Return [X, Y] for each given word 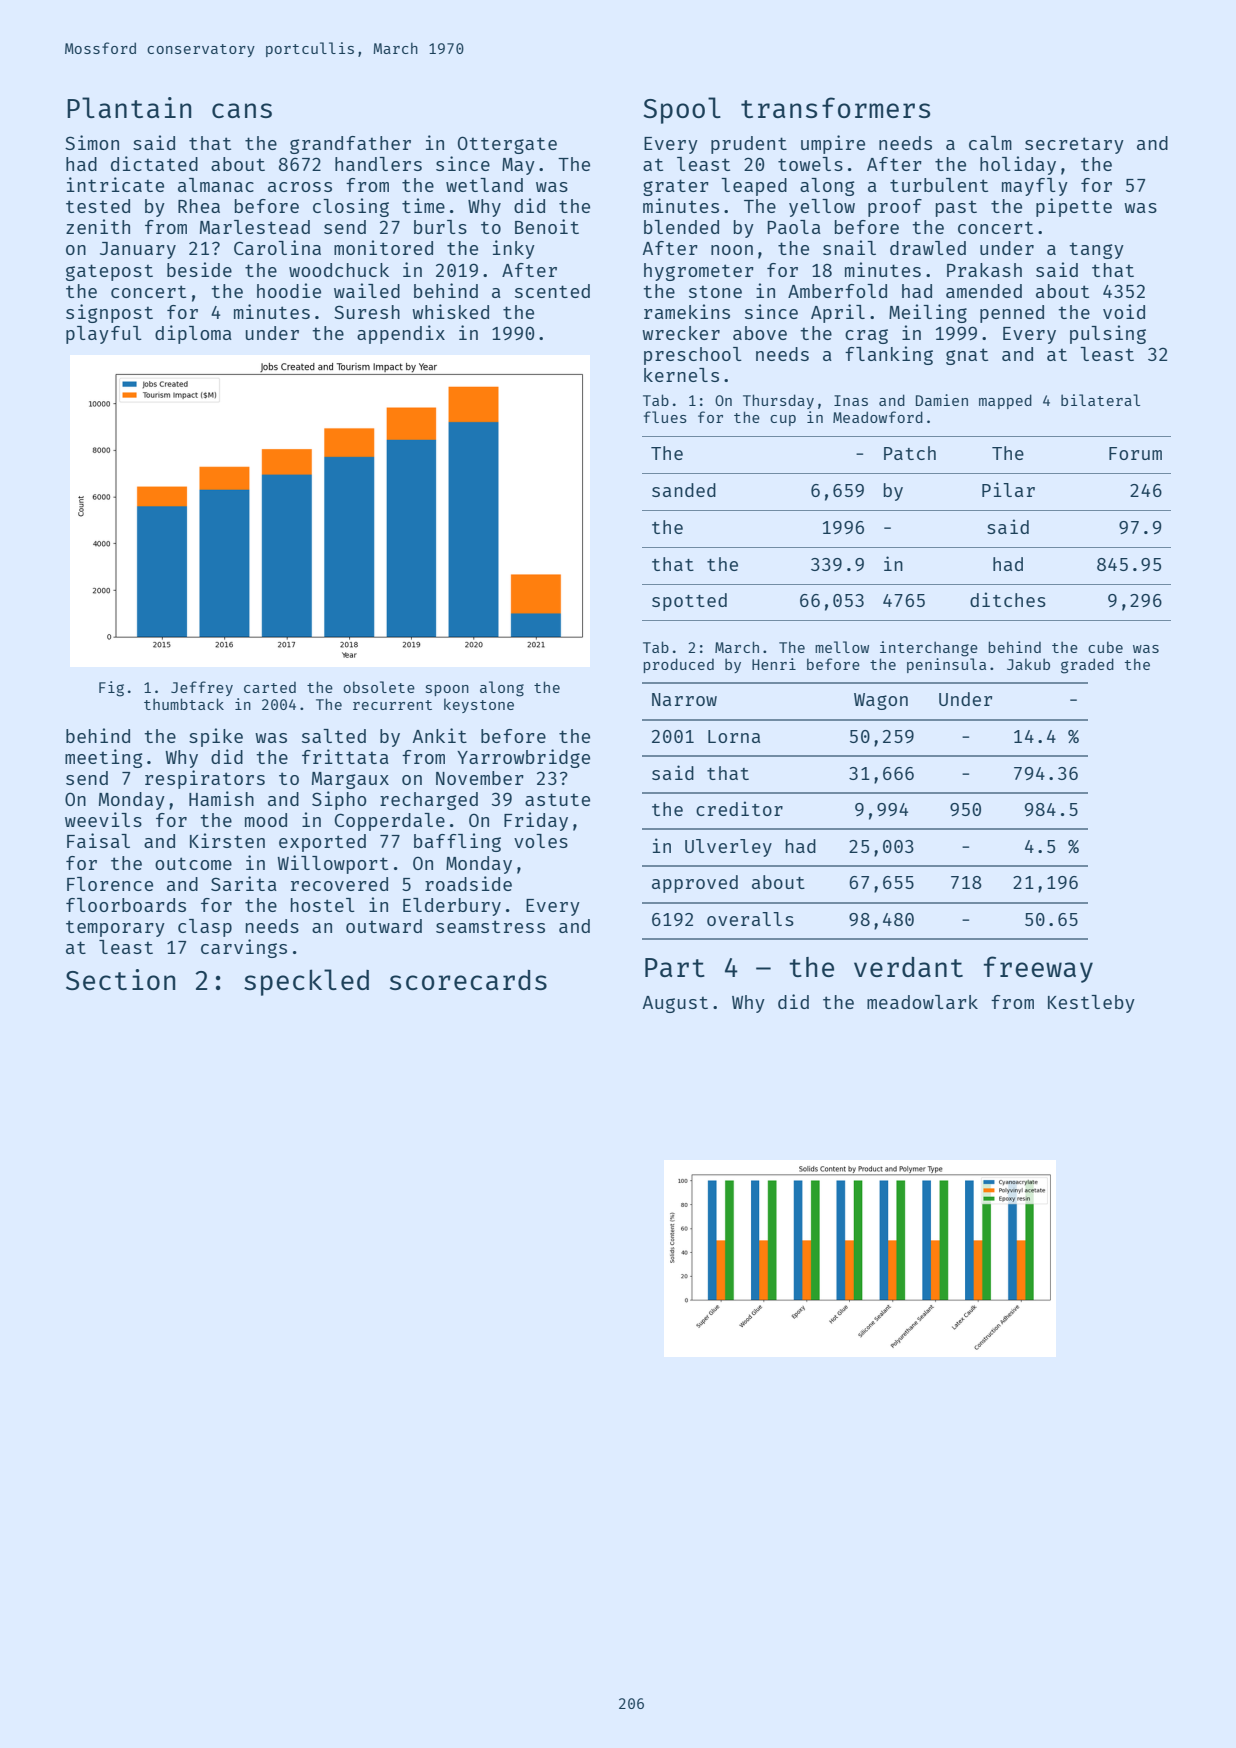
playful [104, 335]
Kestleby [1091, 1004]
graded [1087, 666]
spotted [689, 602]
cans [242, 110]
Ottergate [507, 145]
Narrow [684, 699]
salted [334, 736]
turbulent [939, 185]
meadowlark [922, 1002]
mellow [842, 647]
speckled [306, 982]
